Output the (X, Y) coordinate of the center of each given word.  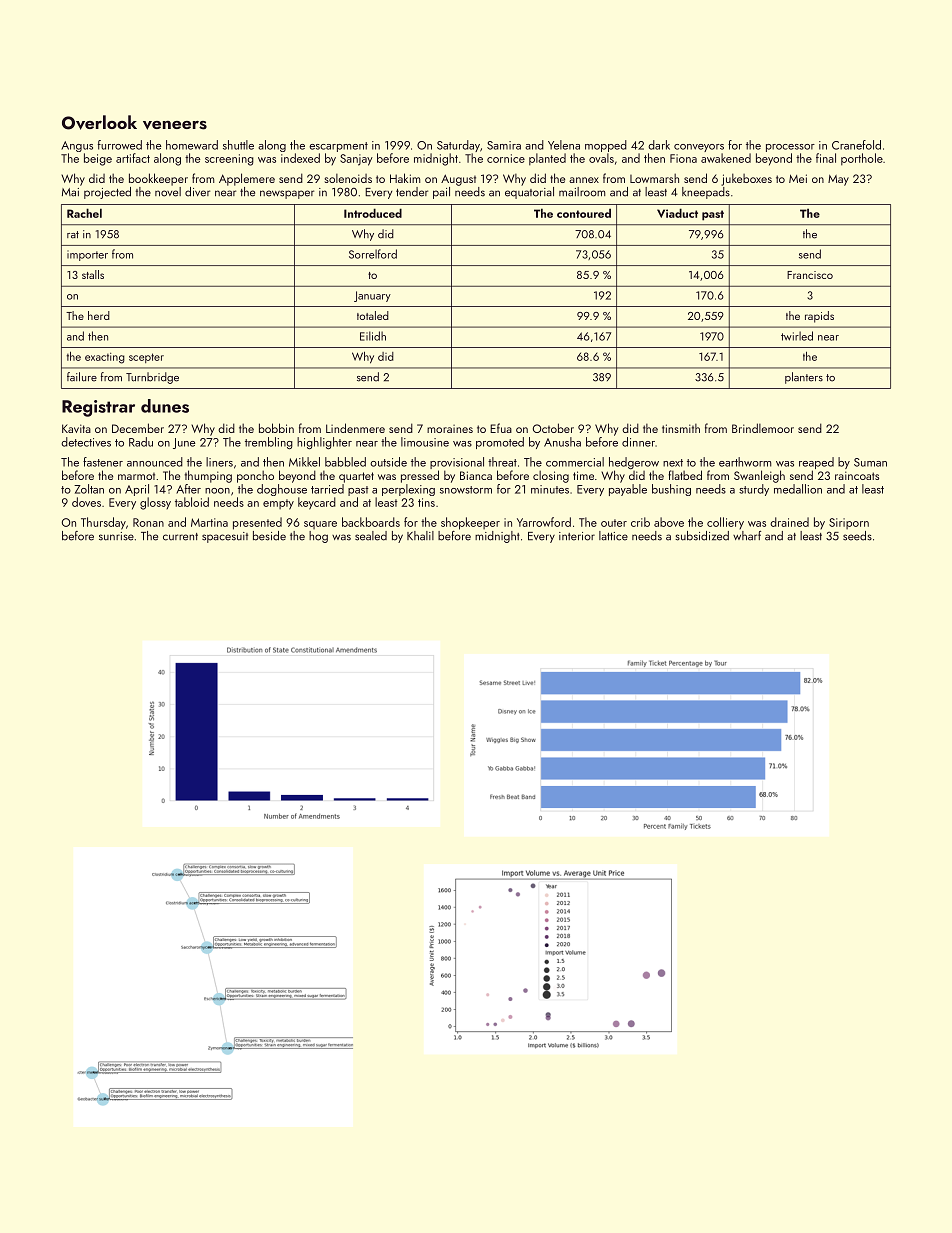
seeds (857, 536)
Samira (504, 145)
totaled (373, 315)
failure (82, 377)
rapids (819, 317)
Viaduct (677, 213)
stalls (93, 274)
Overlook (99, 122)
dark (659, 145)
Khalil (420, 536)
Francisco (810, 275)
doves (86, 502)
